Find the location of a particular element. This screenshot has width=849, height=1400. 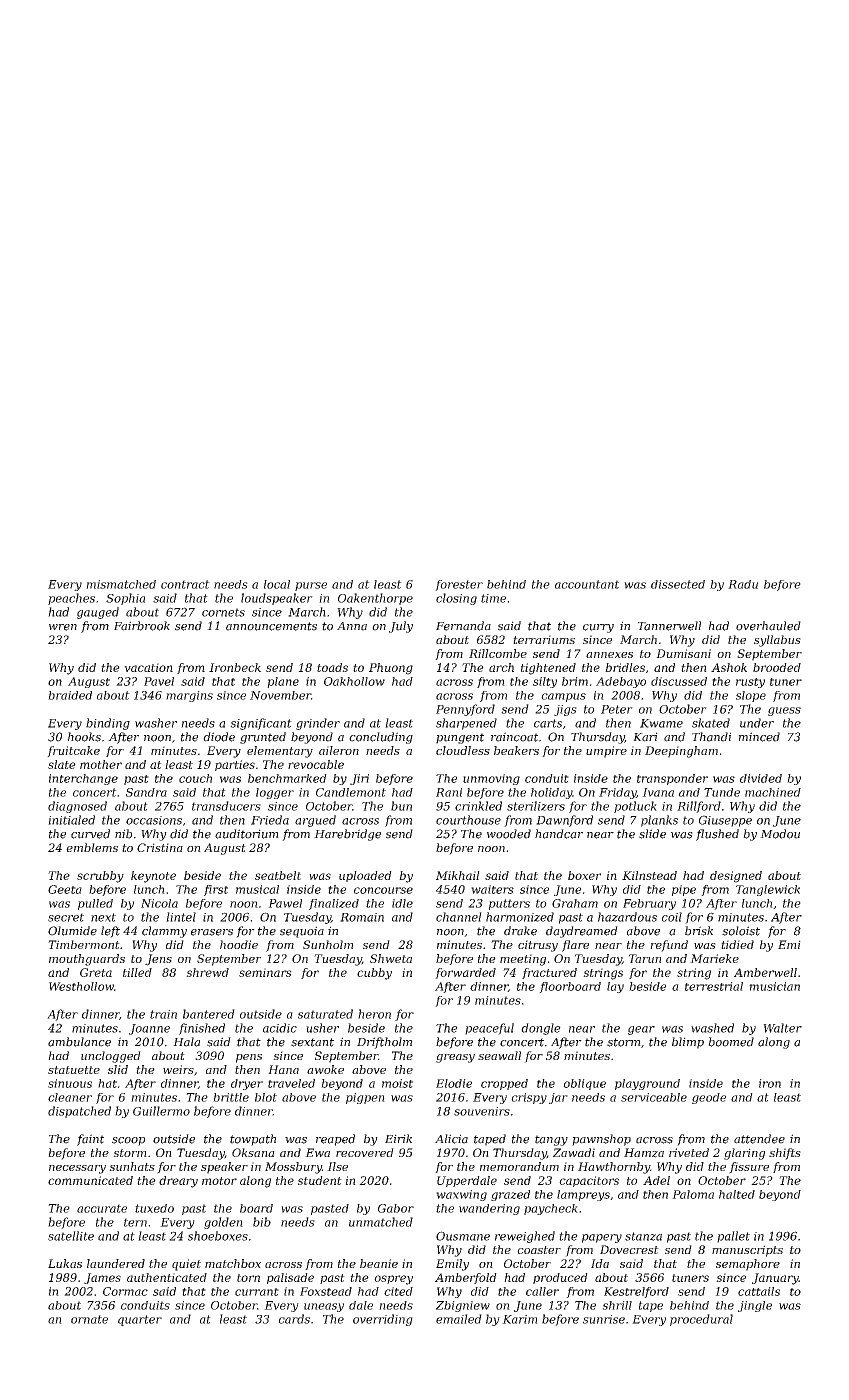

musician is located at coordinates (774, 986).
